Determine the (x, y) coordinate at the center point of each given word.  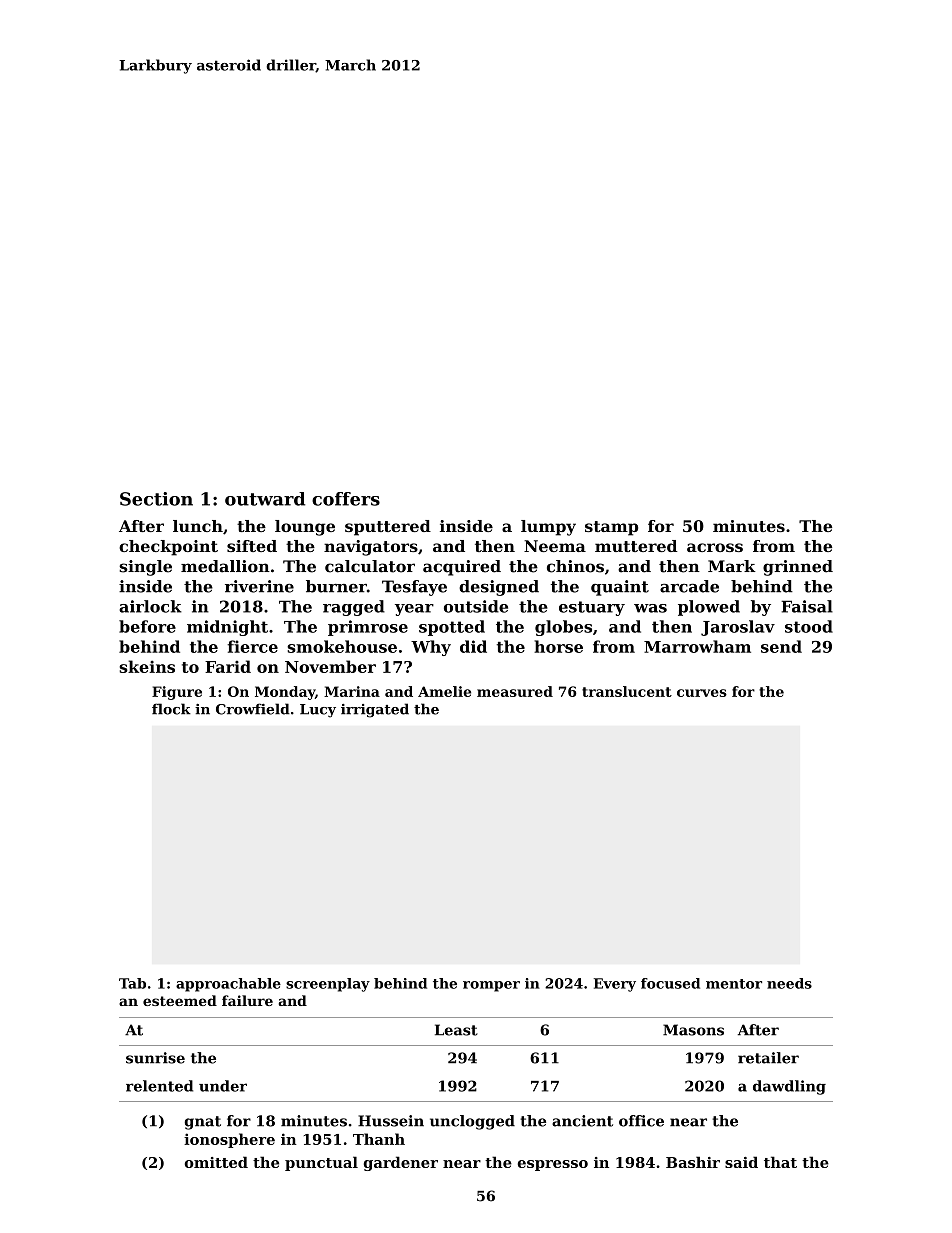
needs (789, 983)
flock (171, 709)
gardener (401, 1163)
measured (515, 691)
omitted (216, 1162)
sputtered (388, 528)
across (715, 547)
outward (265, 499)
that (780, 1162)
